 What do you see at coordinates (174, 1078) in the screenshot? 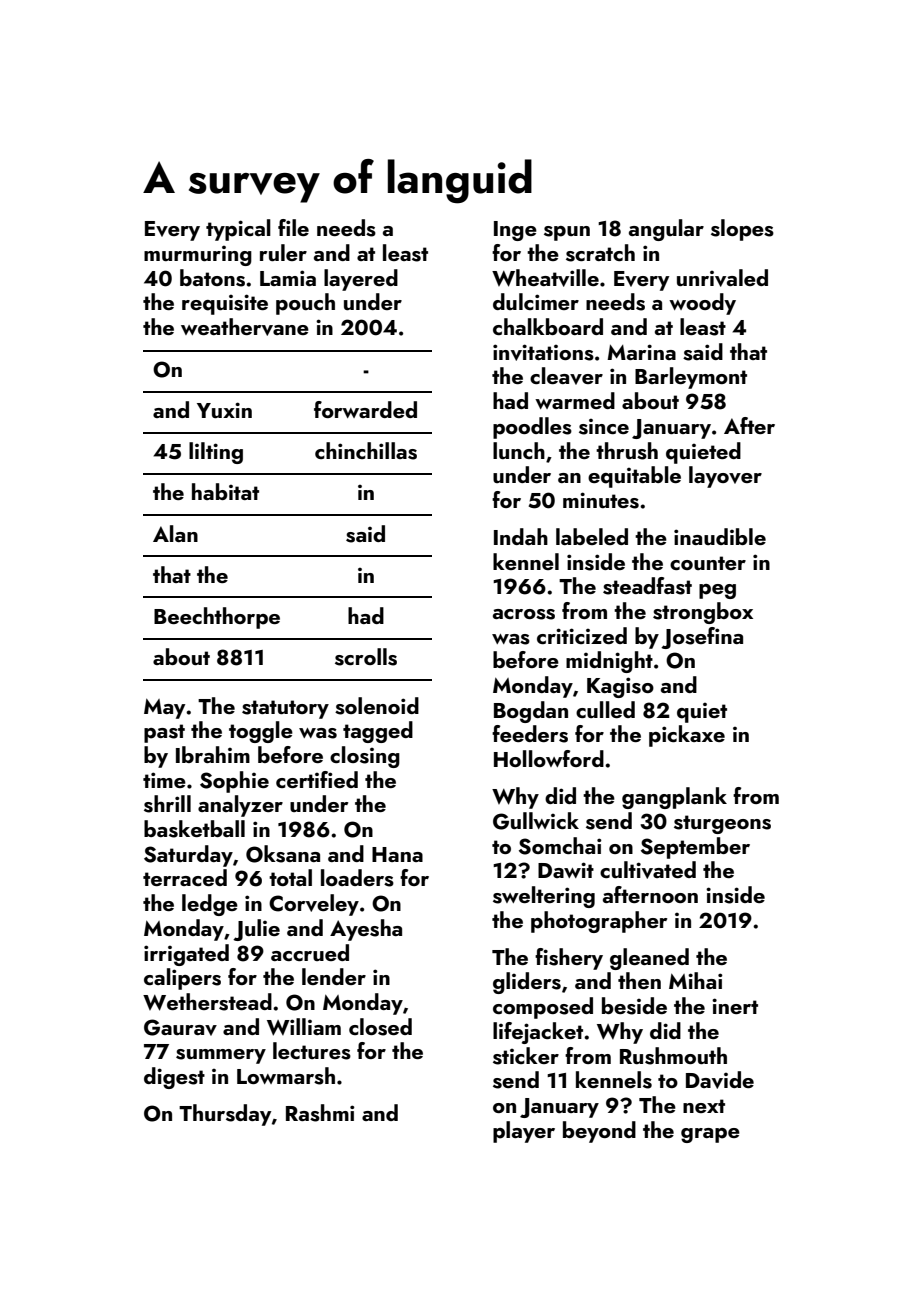
I see `digest` at bounding box center [174, 1078].
